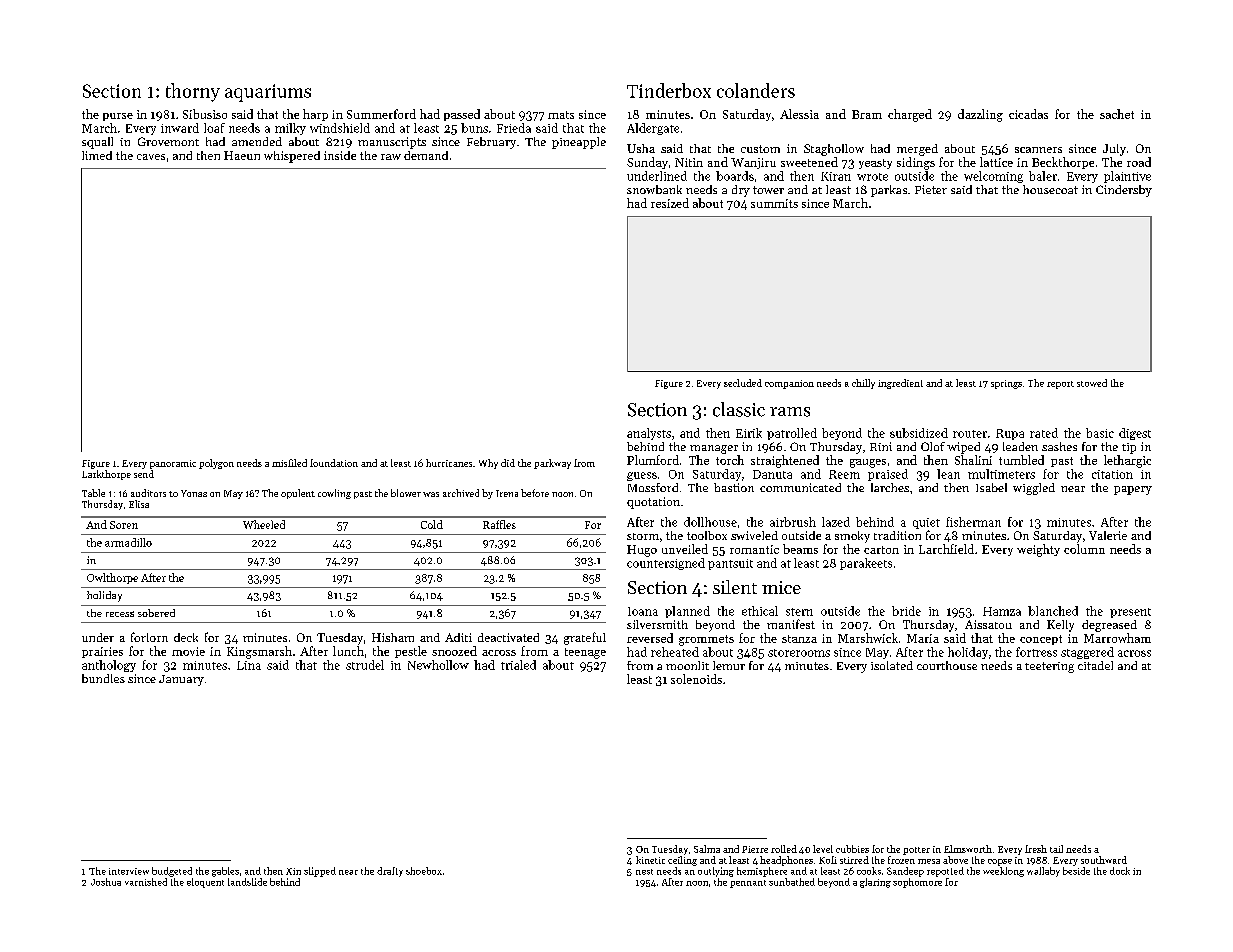 This screenshot has height=952, width=1233. Describe the element at coordinates (268, 93) in the screenshot. I see `aquariums` at that location.
